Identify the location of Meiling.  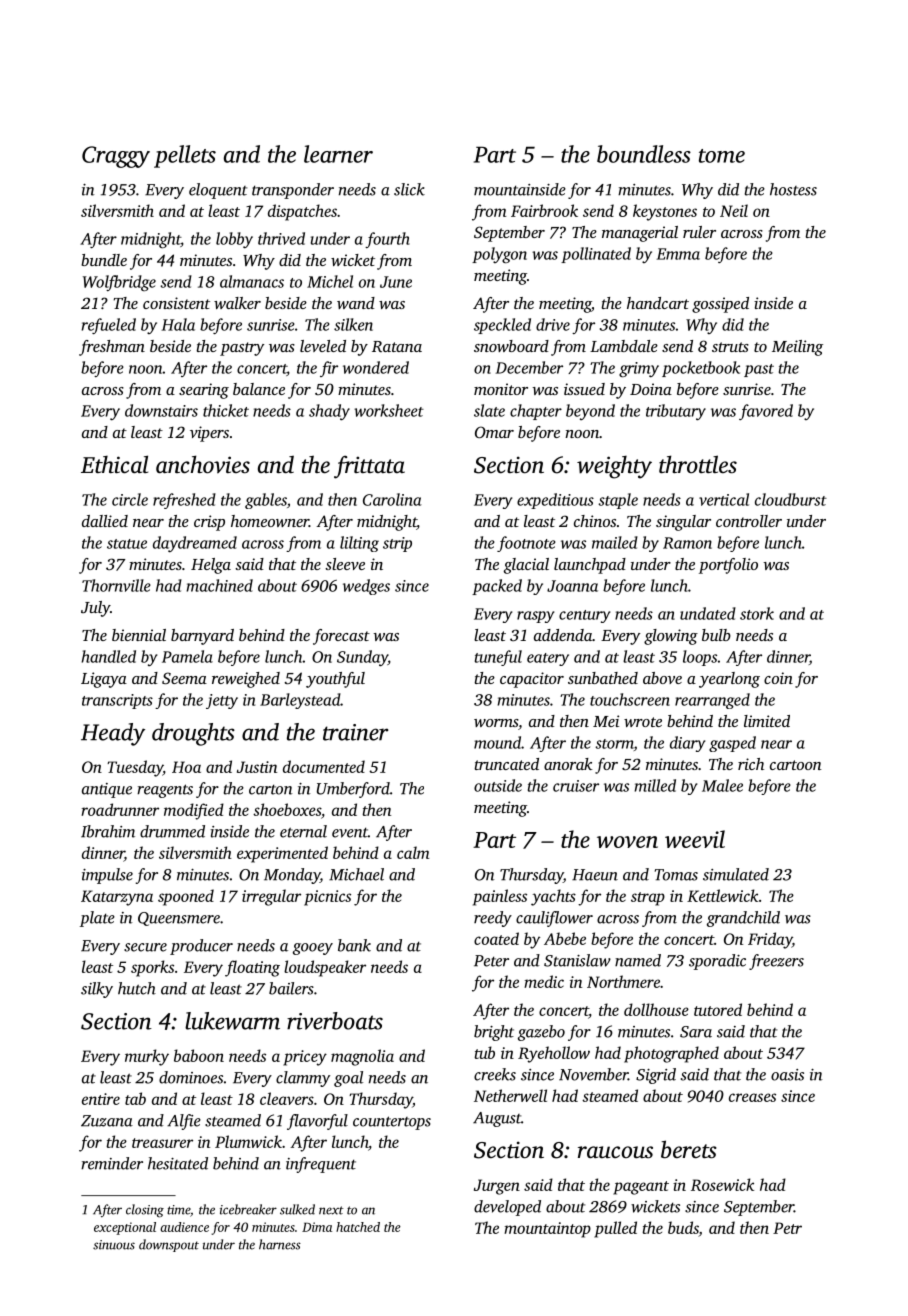
(797, 348).
